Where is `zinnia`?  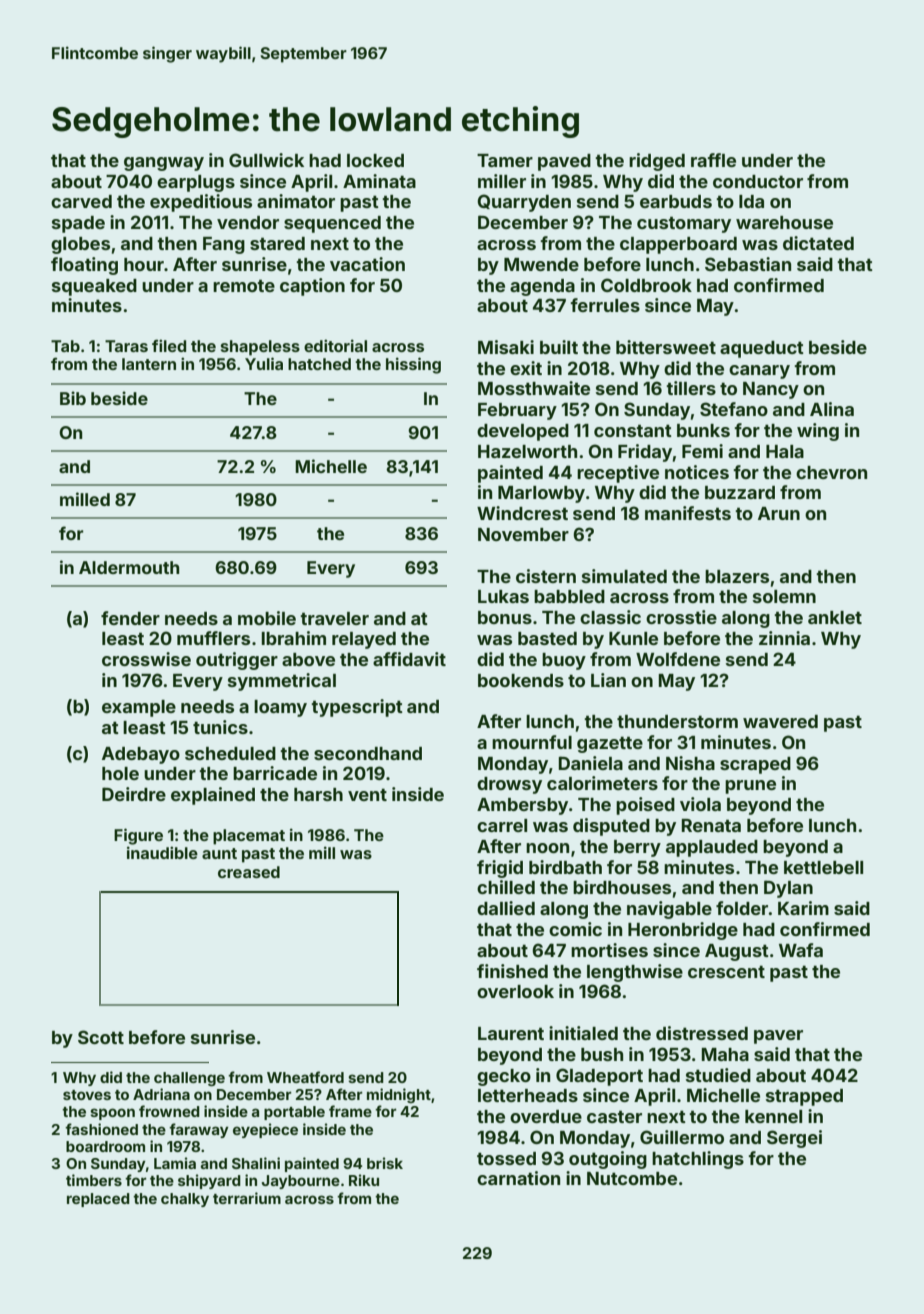
zinnia is located at coordinates (784, 638).
